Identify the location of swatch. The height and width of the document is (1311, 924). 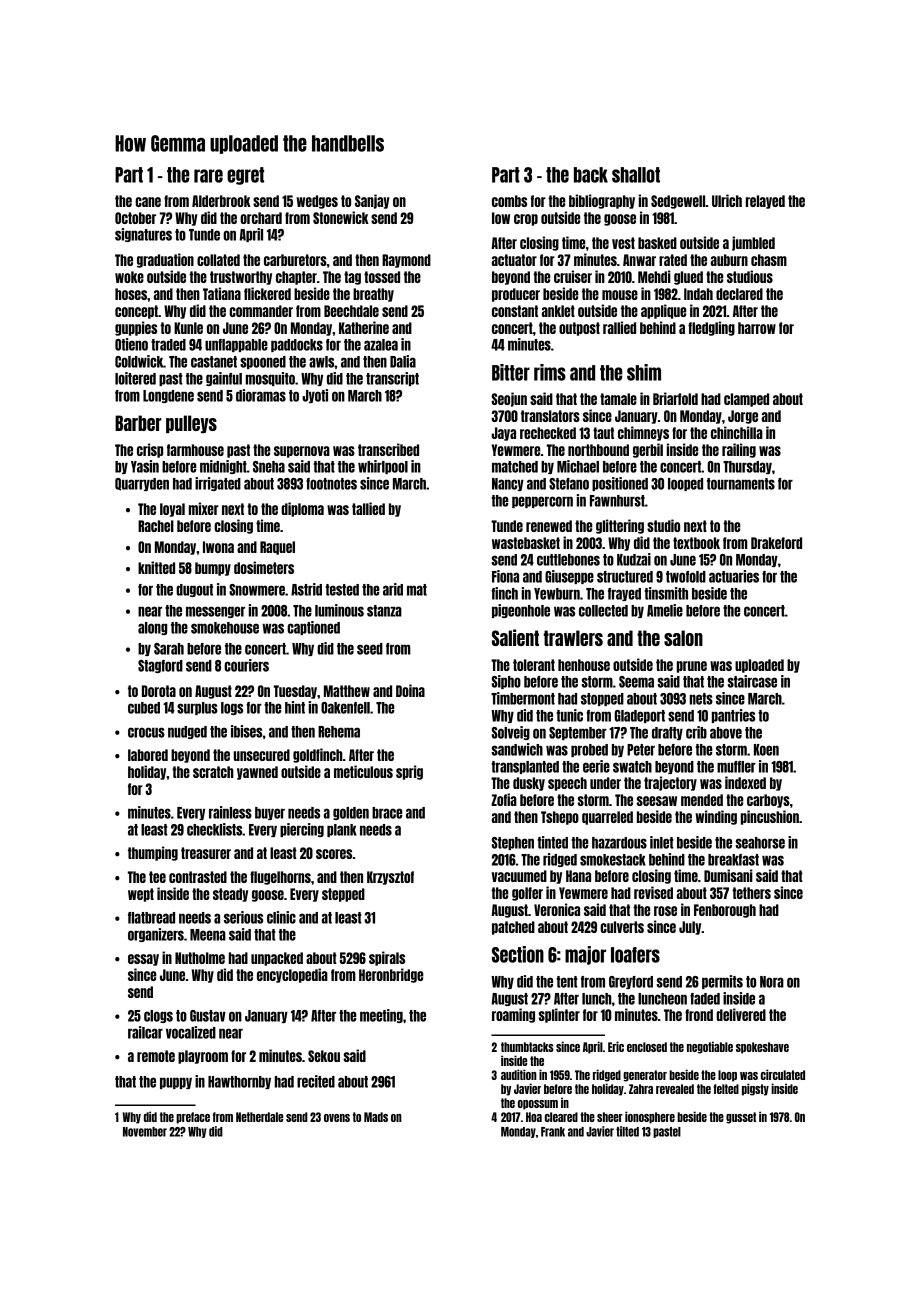
(632, 767).
